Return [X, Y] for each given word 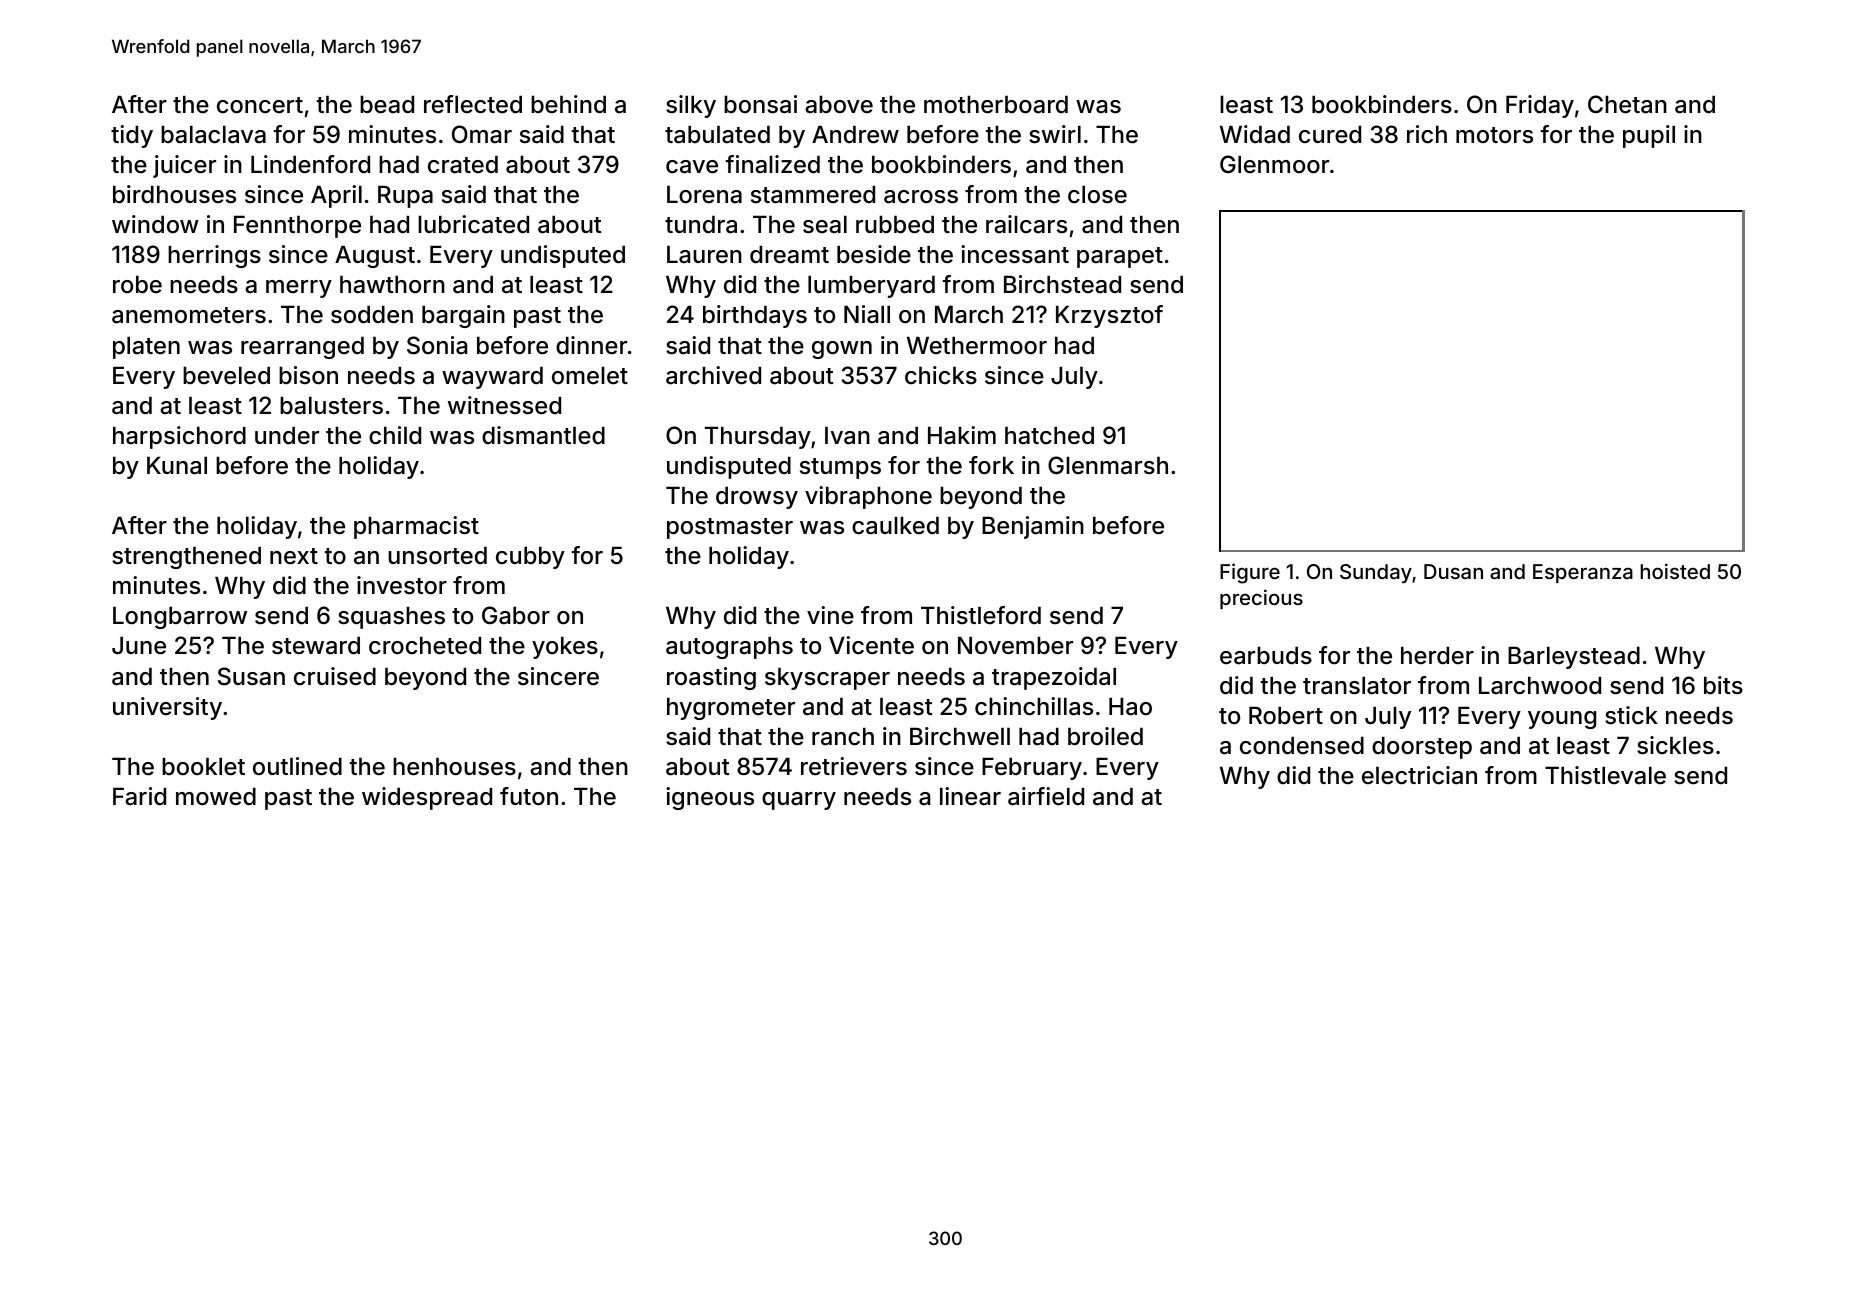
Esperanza [1583, 573]
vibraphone [868, 497]
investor [402, 585]
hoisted [1675, 571]
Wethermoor [977, 345]
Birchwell [960, 736]
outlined [297, 766]
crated [463, 164]
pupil [1649, 136]
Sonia [437, 345]
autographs [729, 647]
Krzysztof [1109, 316]
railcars [1026, 224]
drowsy [757, 497]
